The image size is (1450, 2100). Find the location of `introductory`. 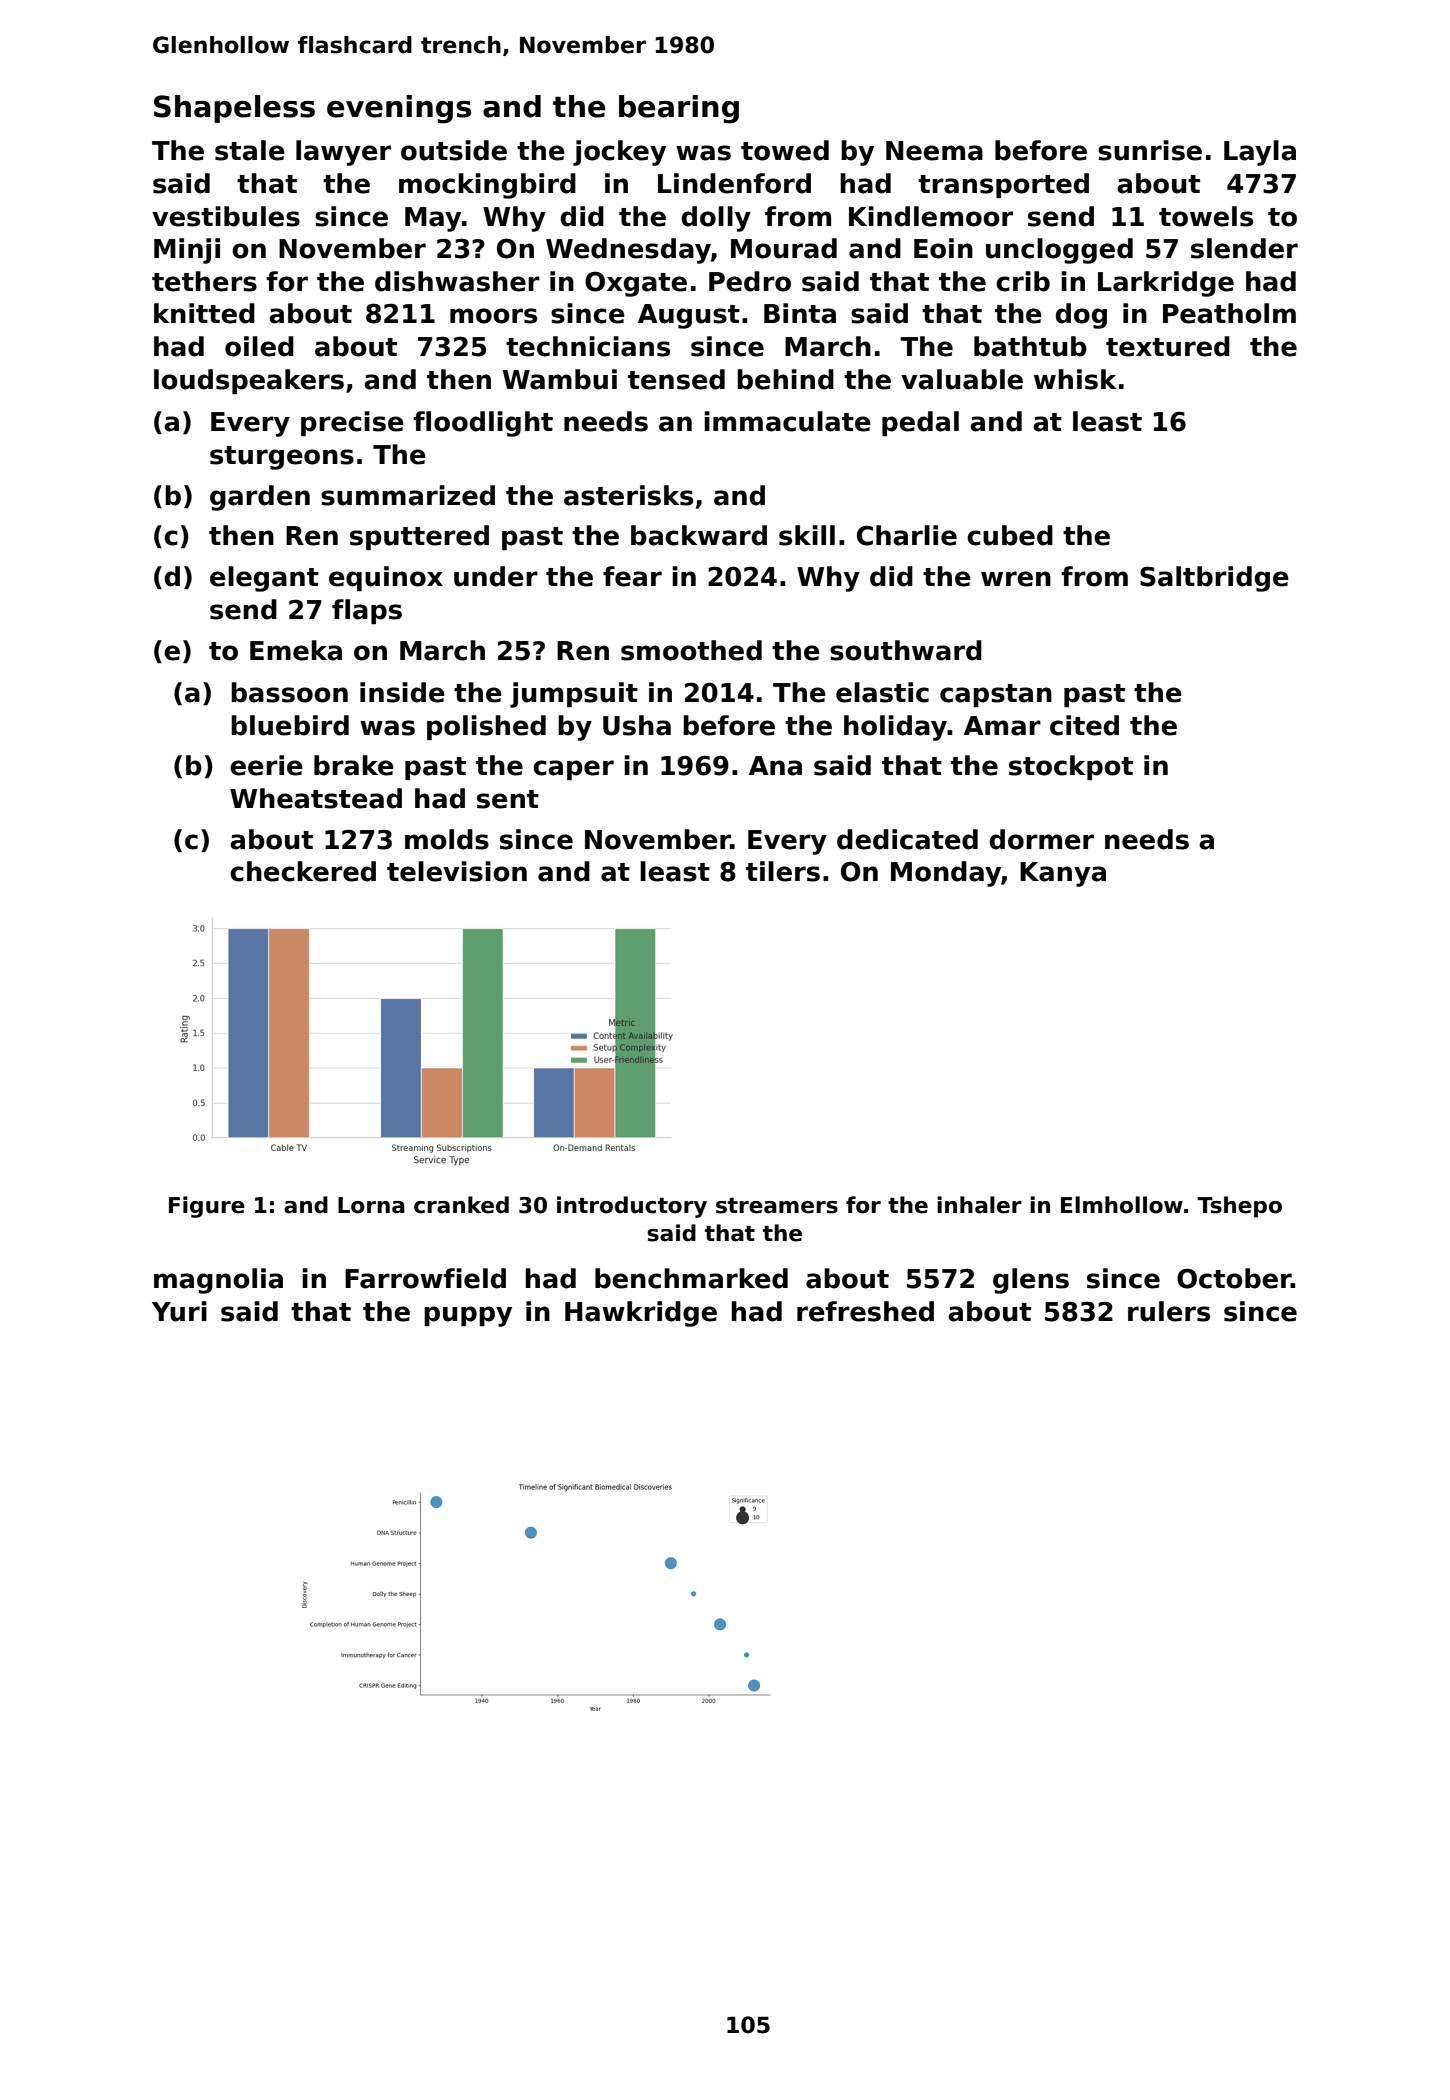

introductory is located at coordinates (632, 1207).
